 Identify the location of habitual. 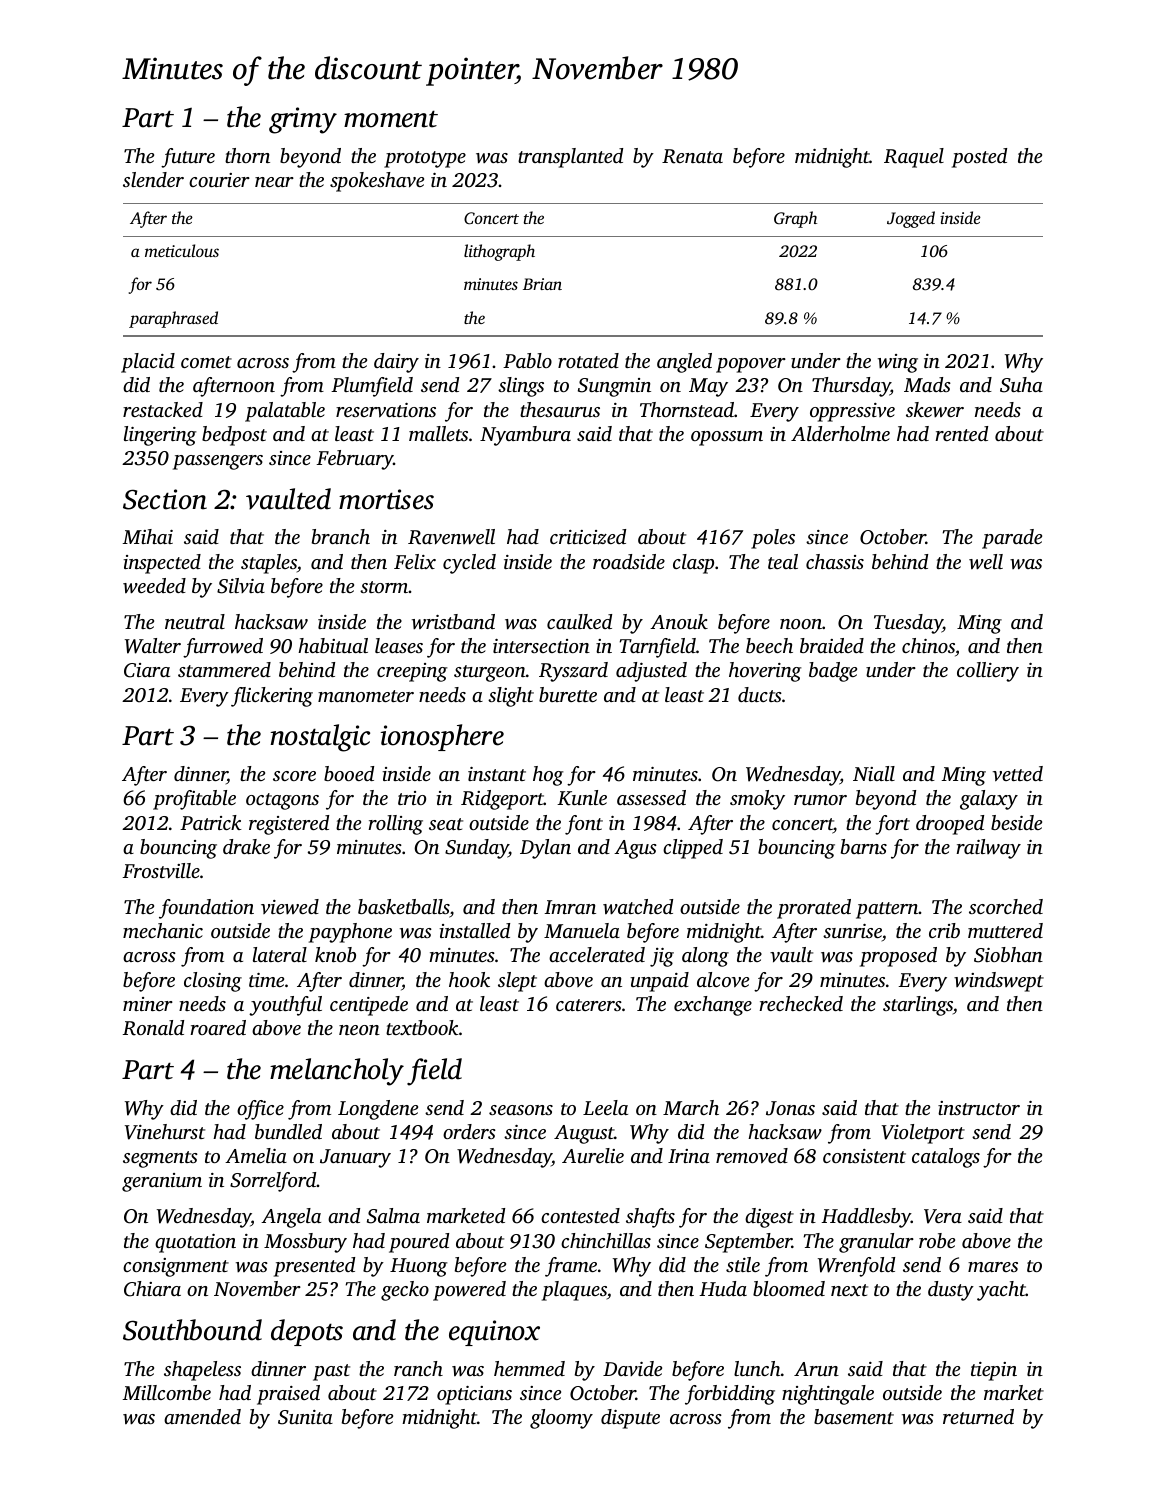
(333, 645).
